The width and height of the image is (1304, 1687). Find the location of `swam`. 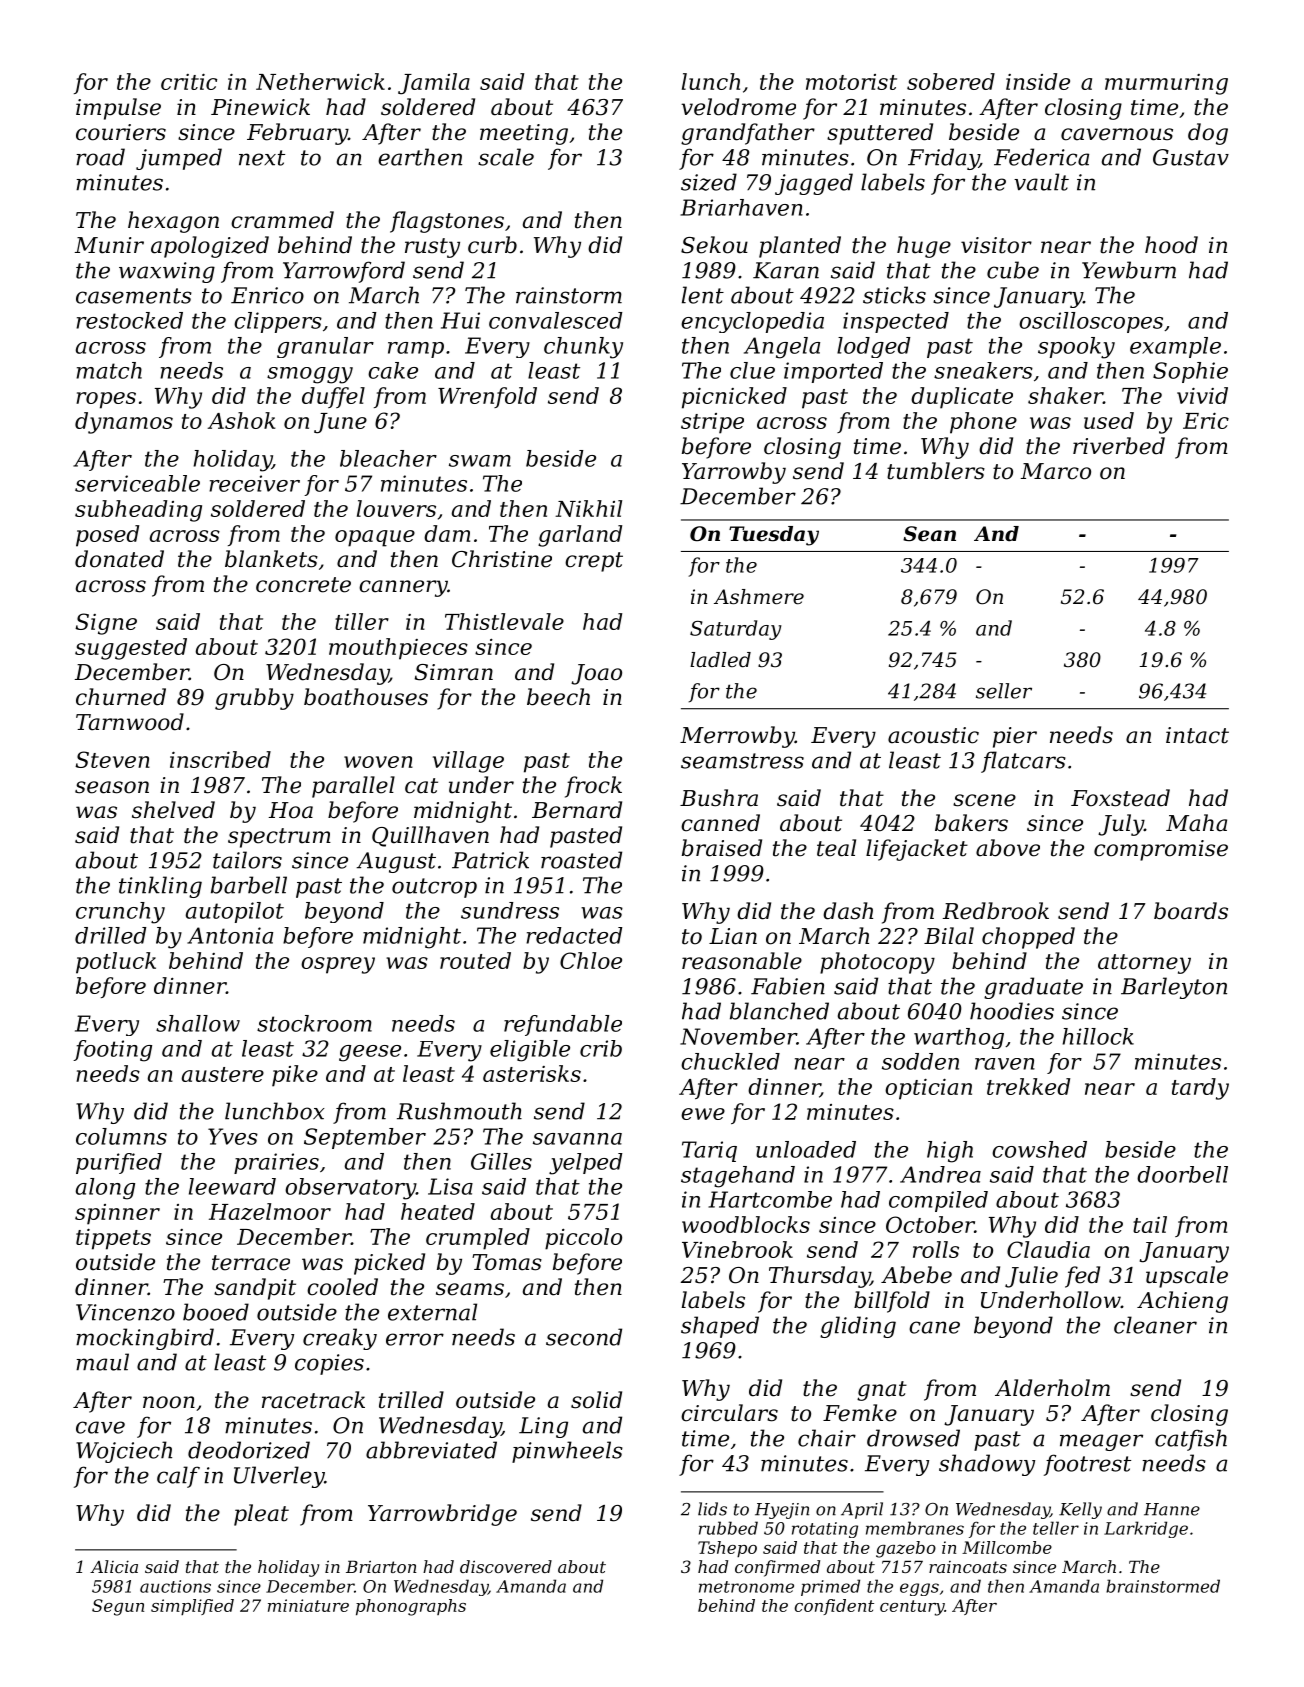

swam is located at coordinates (480, 461).
